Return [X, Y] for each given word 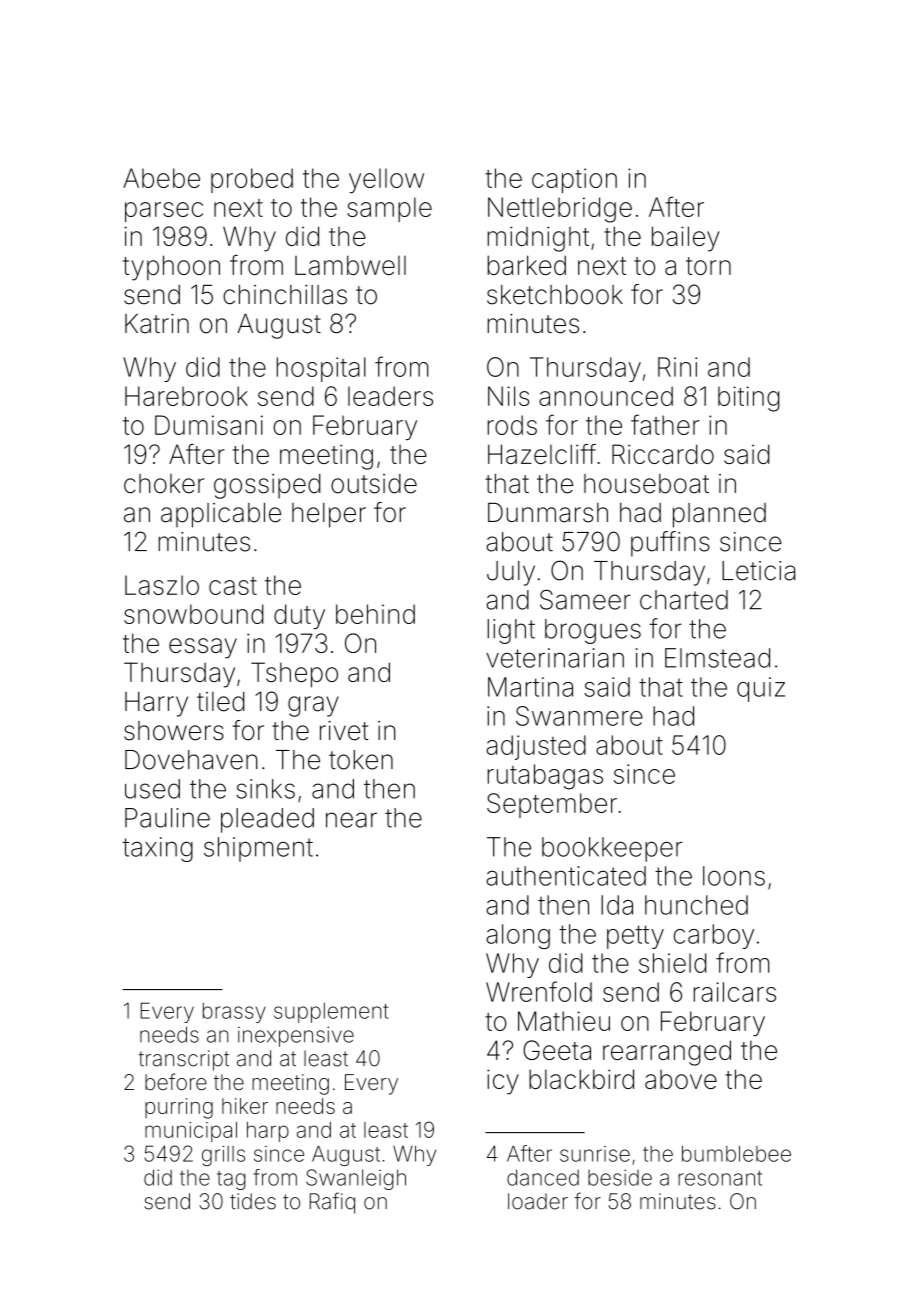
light [511, 631]
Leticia [758, 571]
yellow [386, 180]
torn [708, 266]
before [176, 1081]
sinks [265, 789]
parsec [164, 212]
